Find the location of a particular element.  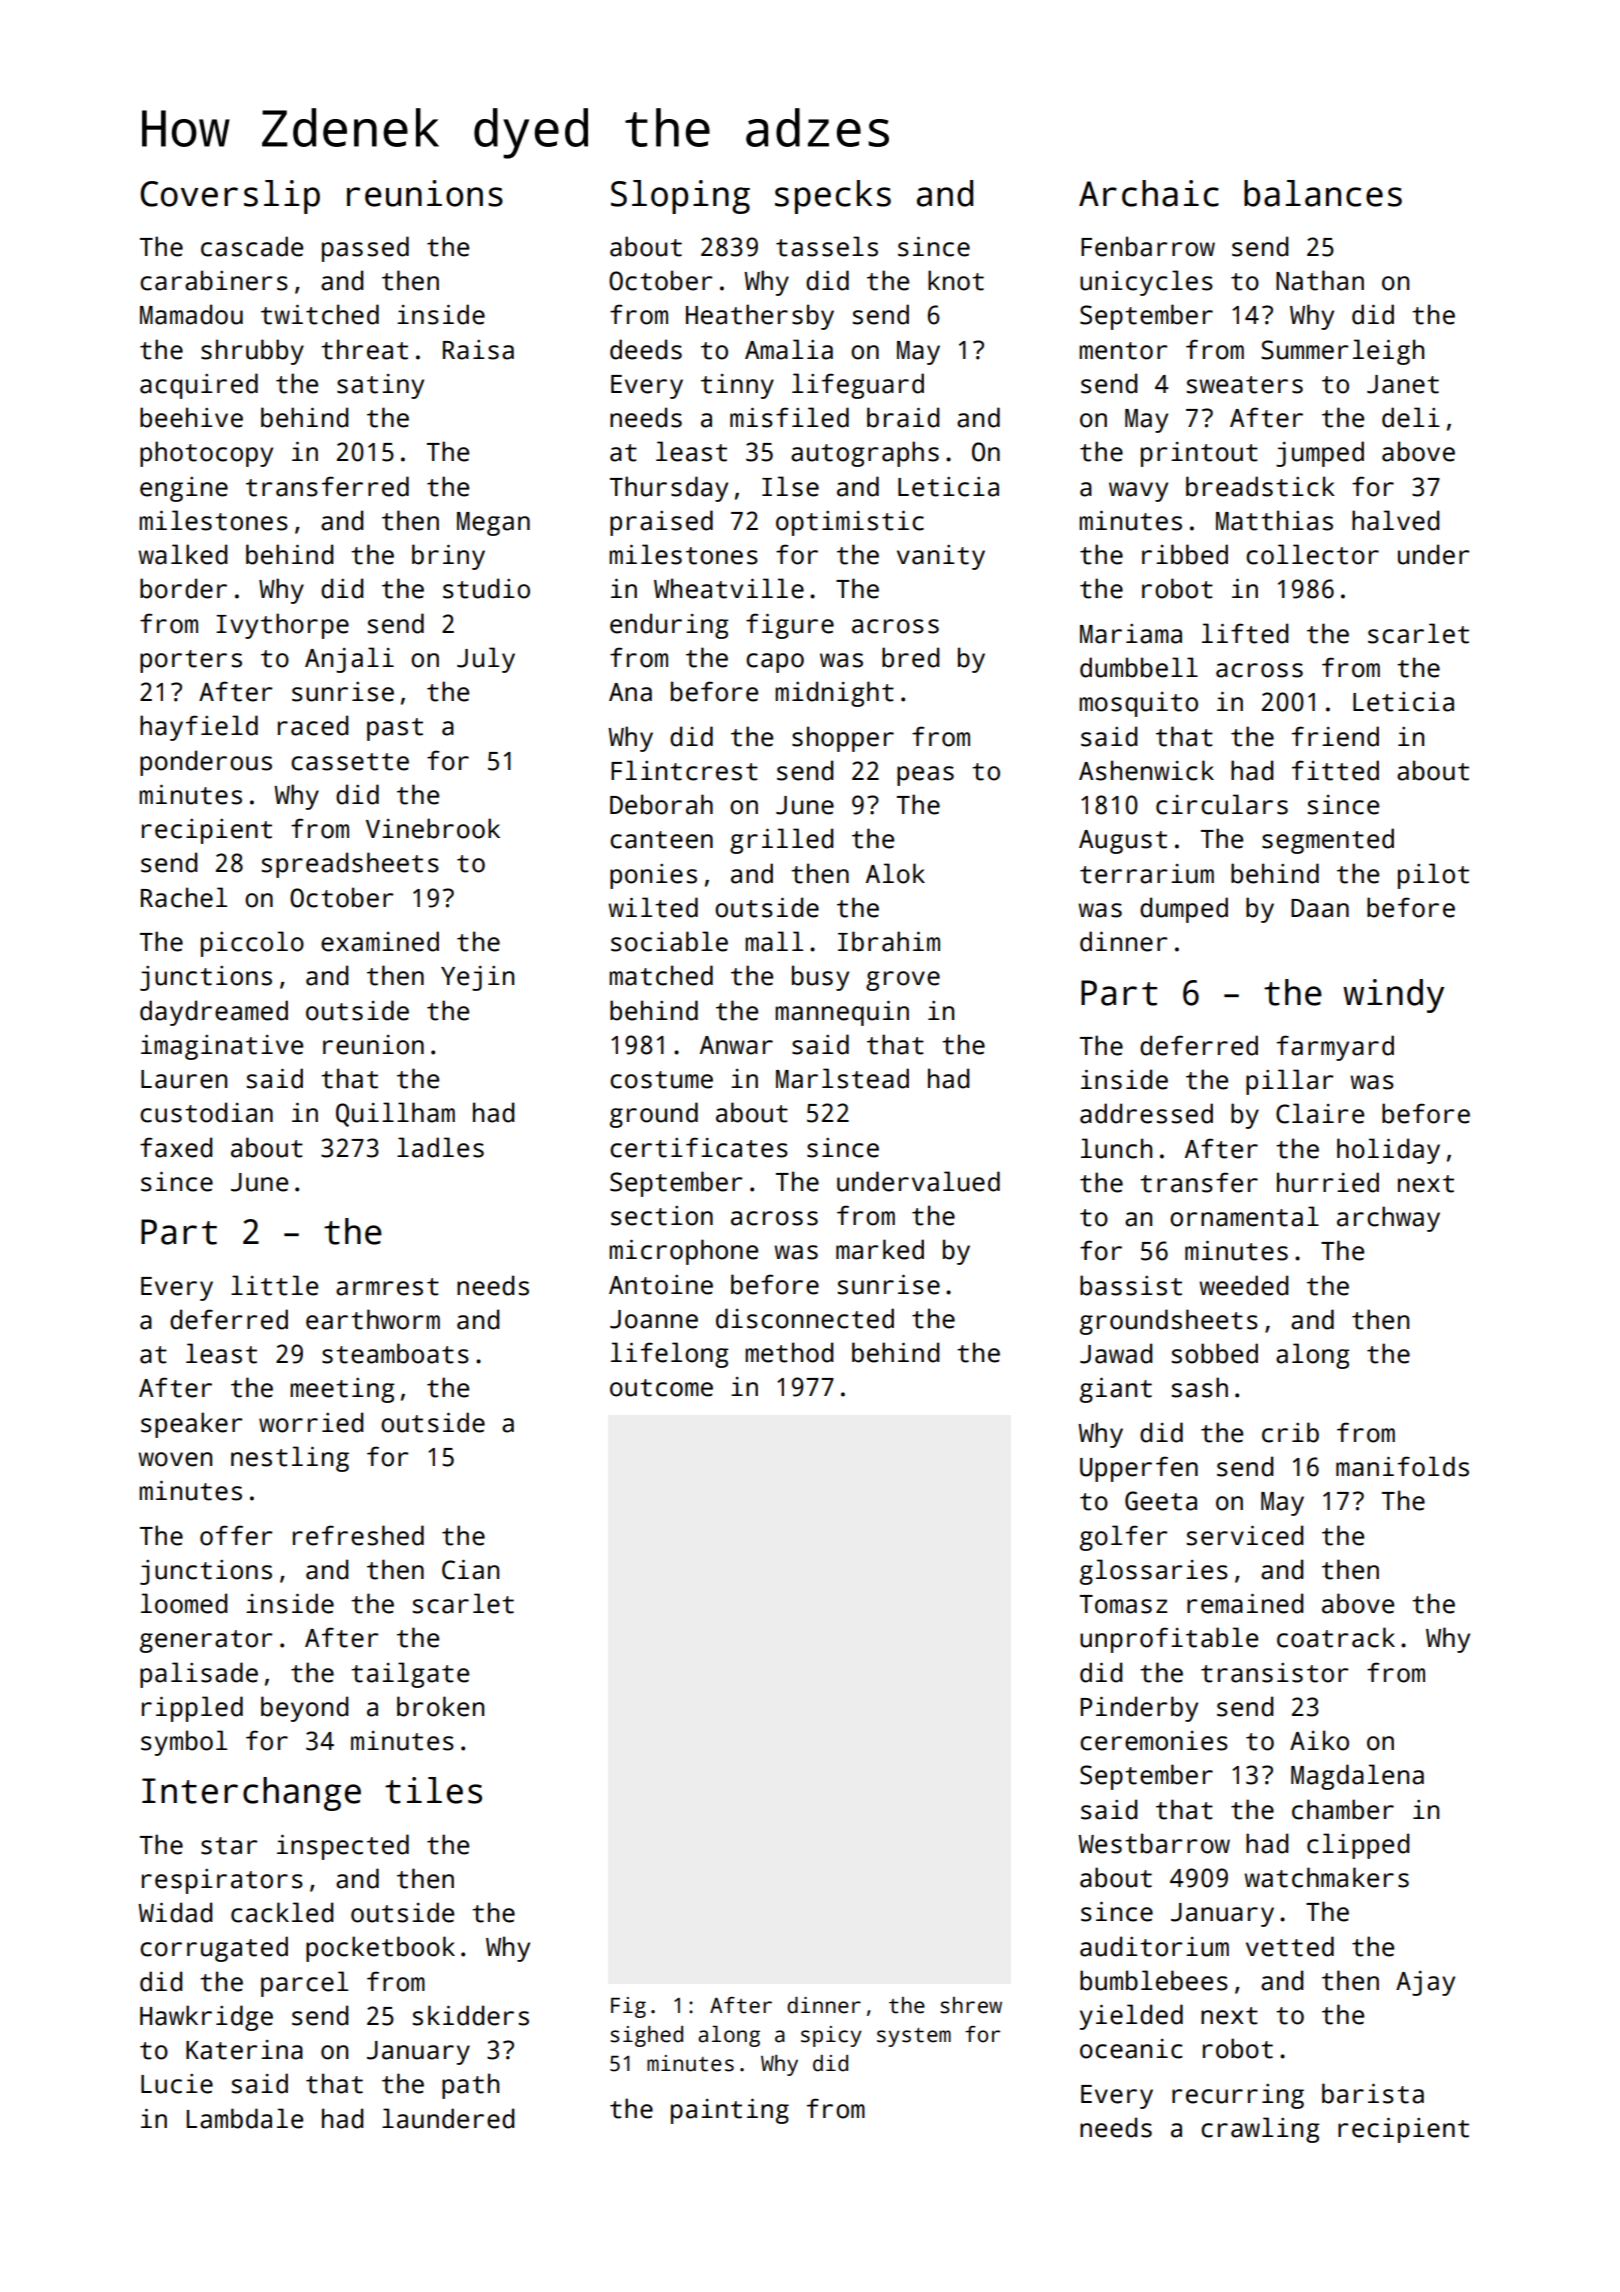

spicy is located at coordinates (831, 2036).
